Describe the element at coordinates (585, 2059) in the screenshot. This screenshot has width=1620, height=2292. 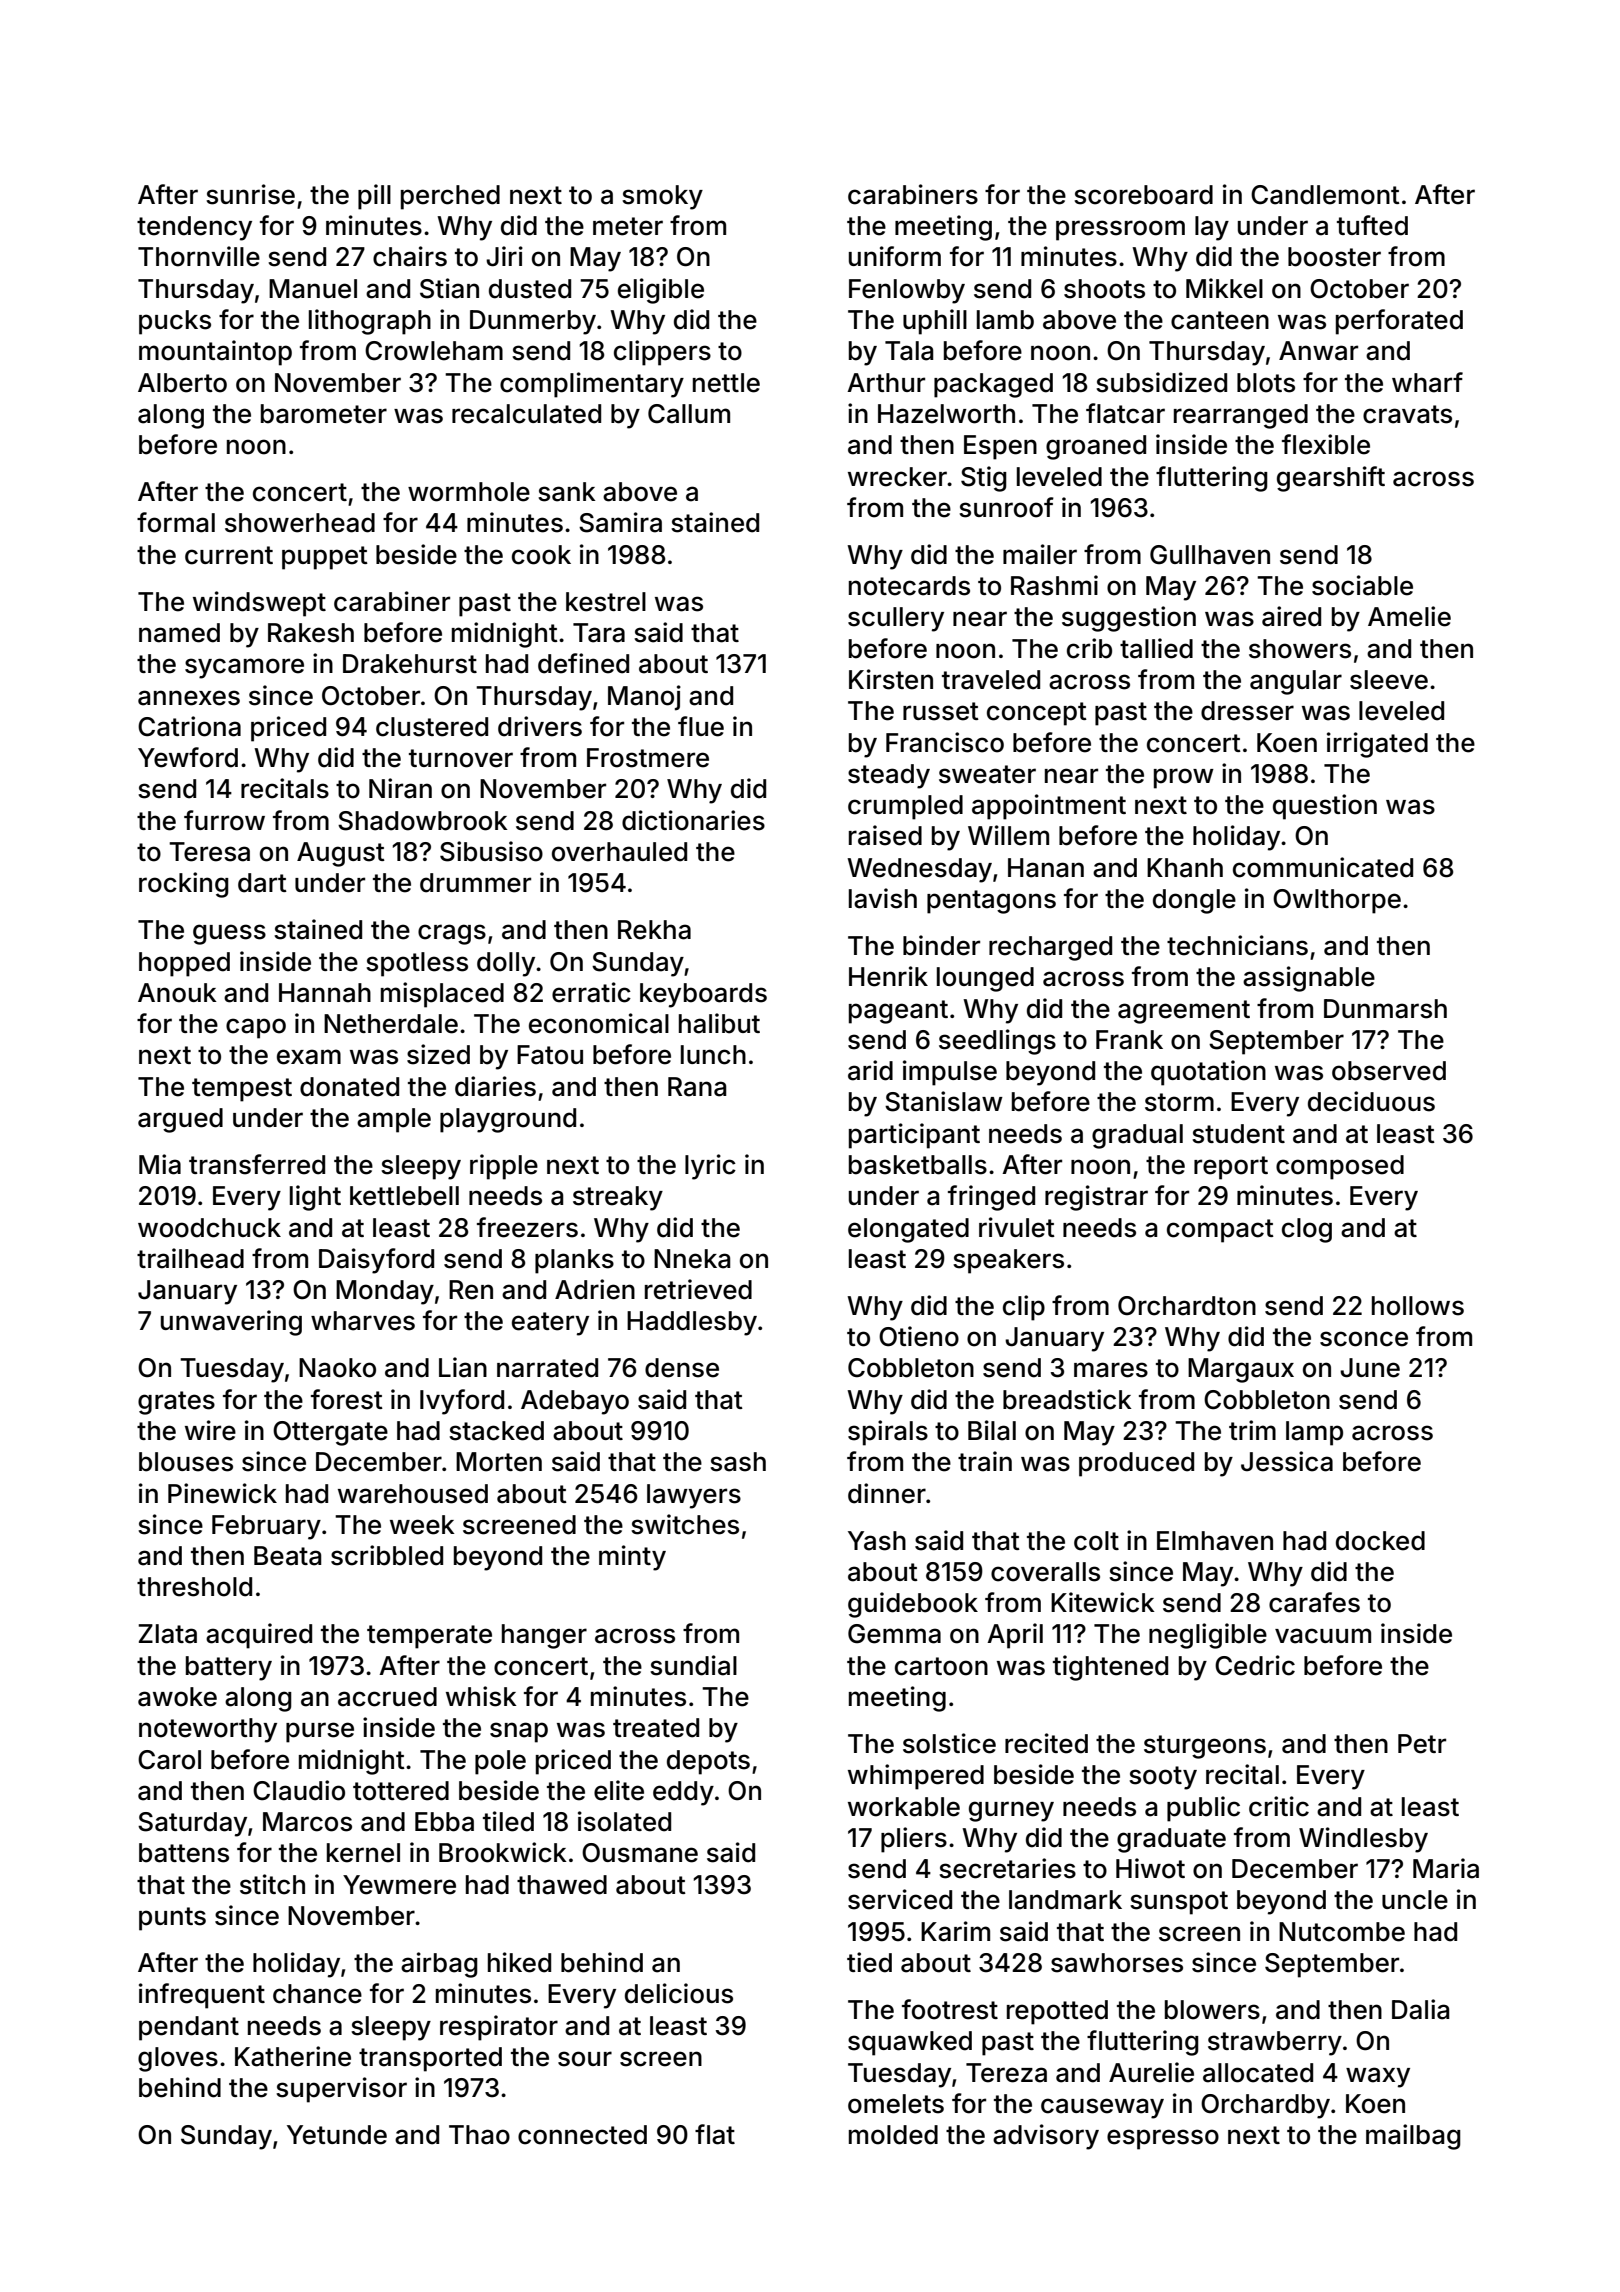
I see `sour` at that location.
